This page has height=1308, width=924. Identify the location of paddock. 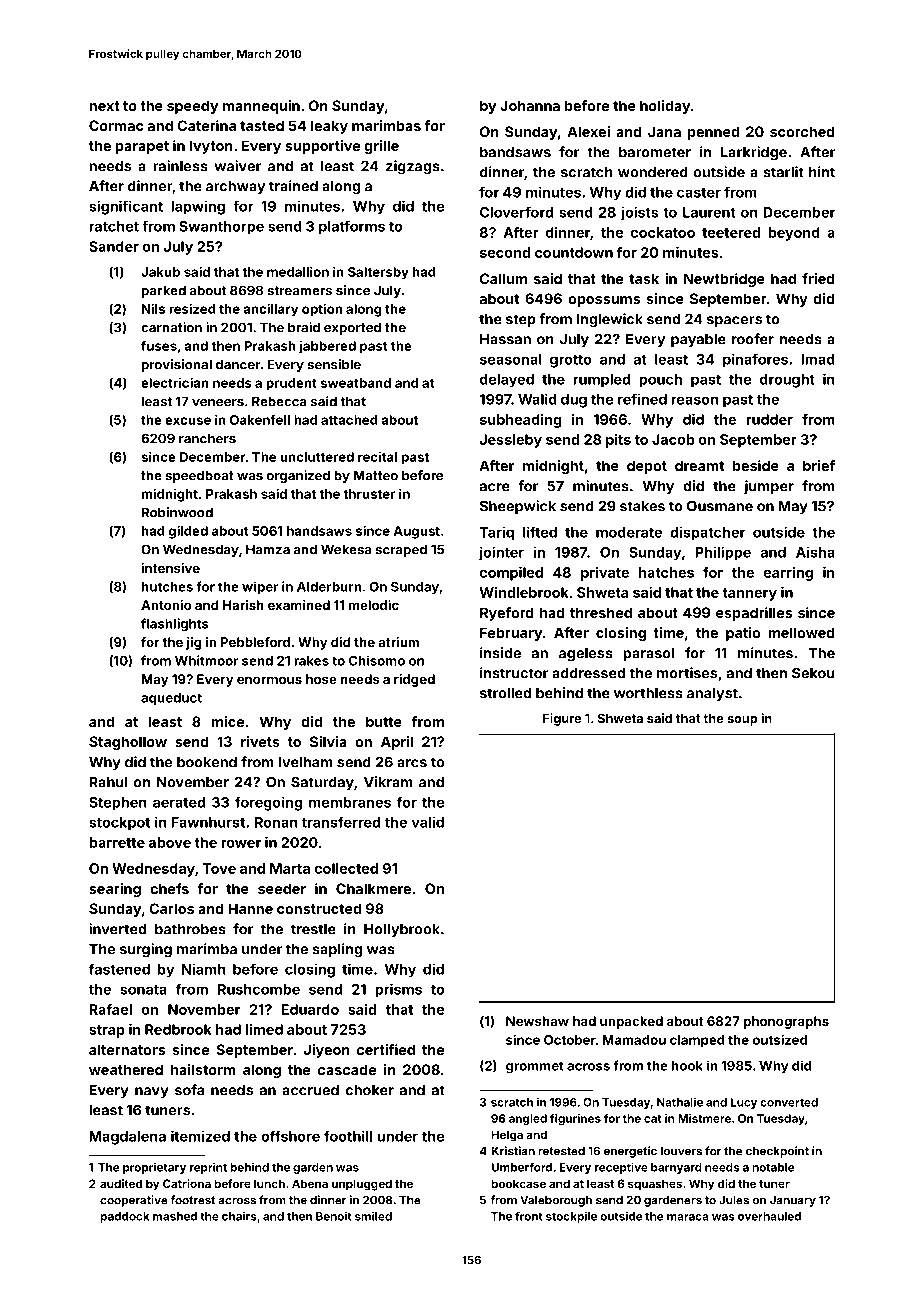
(125, 1217).
